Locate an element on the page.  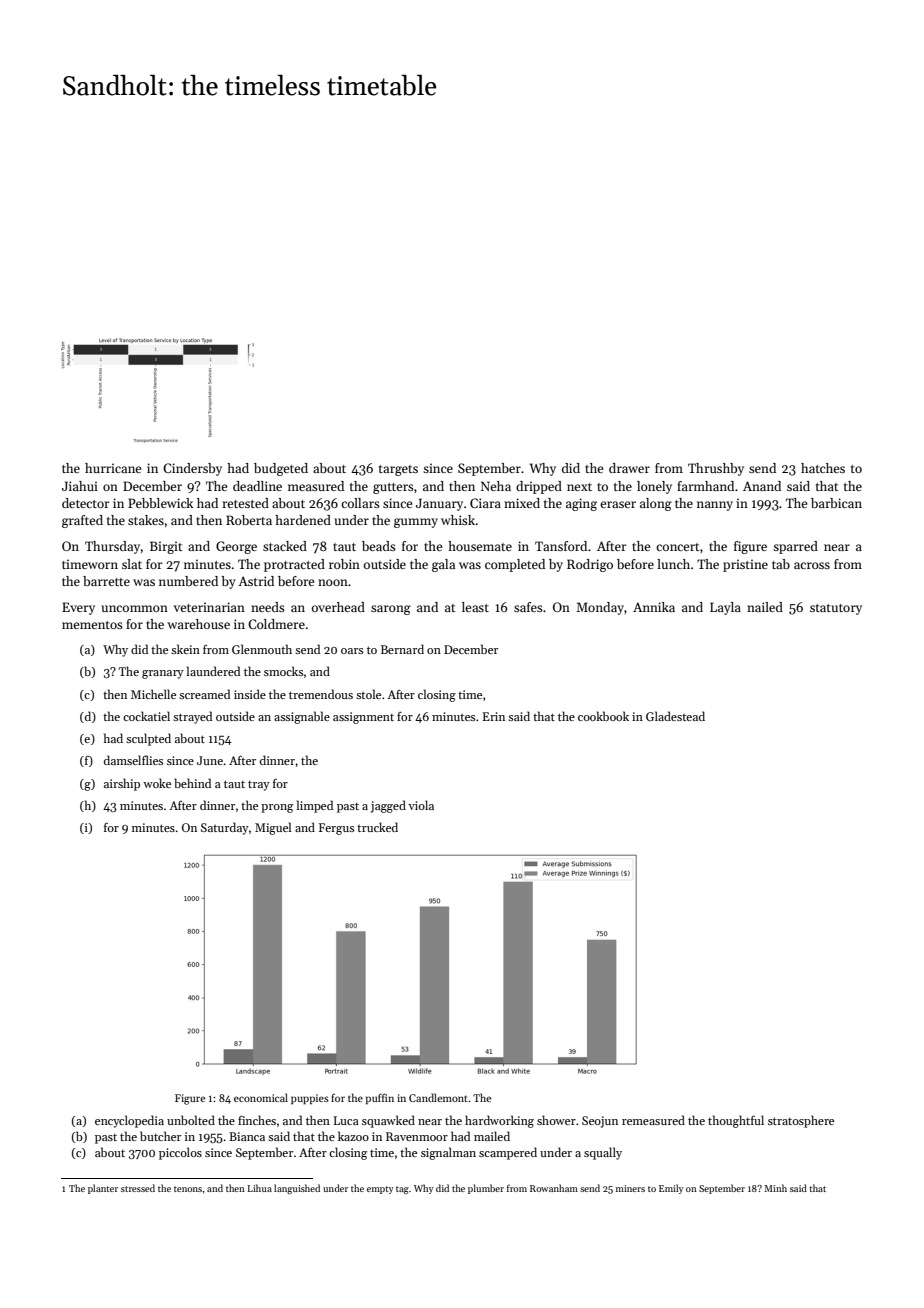
airship is located at coordinates (122, 784).
